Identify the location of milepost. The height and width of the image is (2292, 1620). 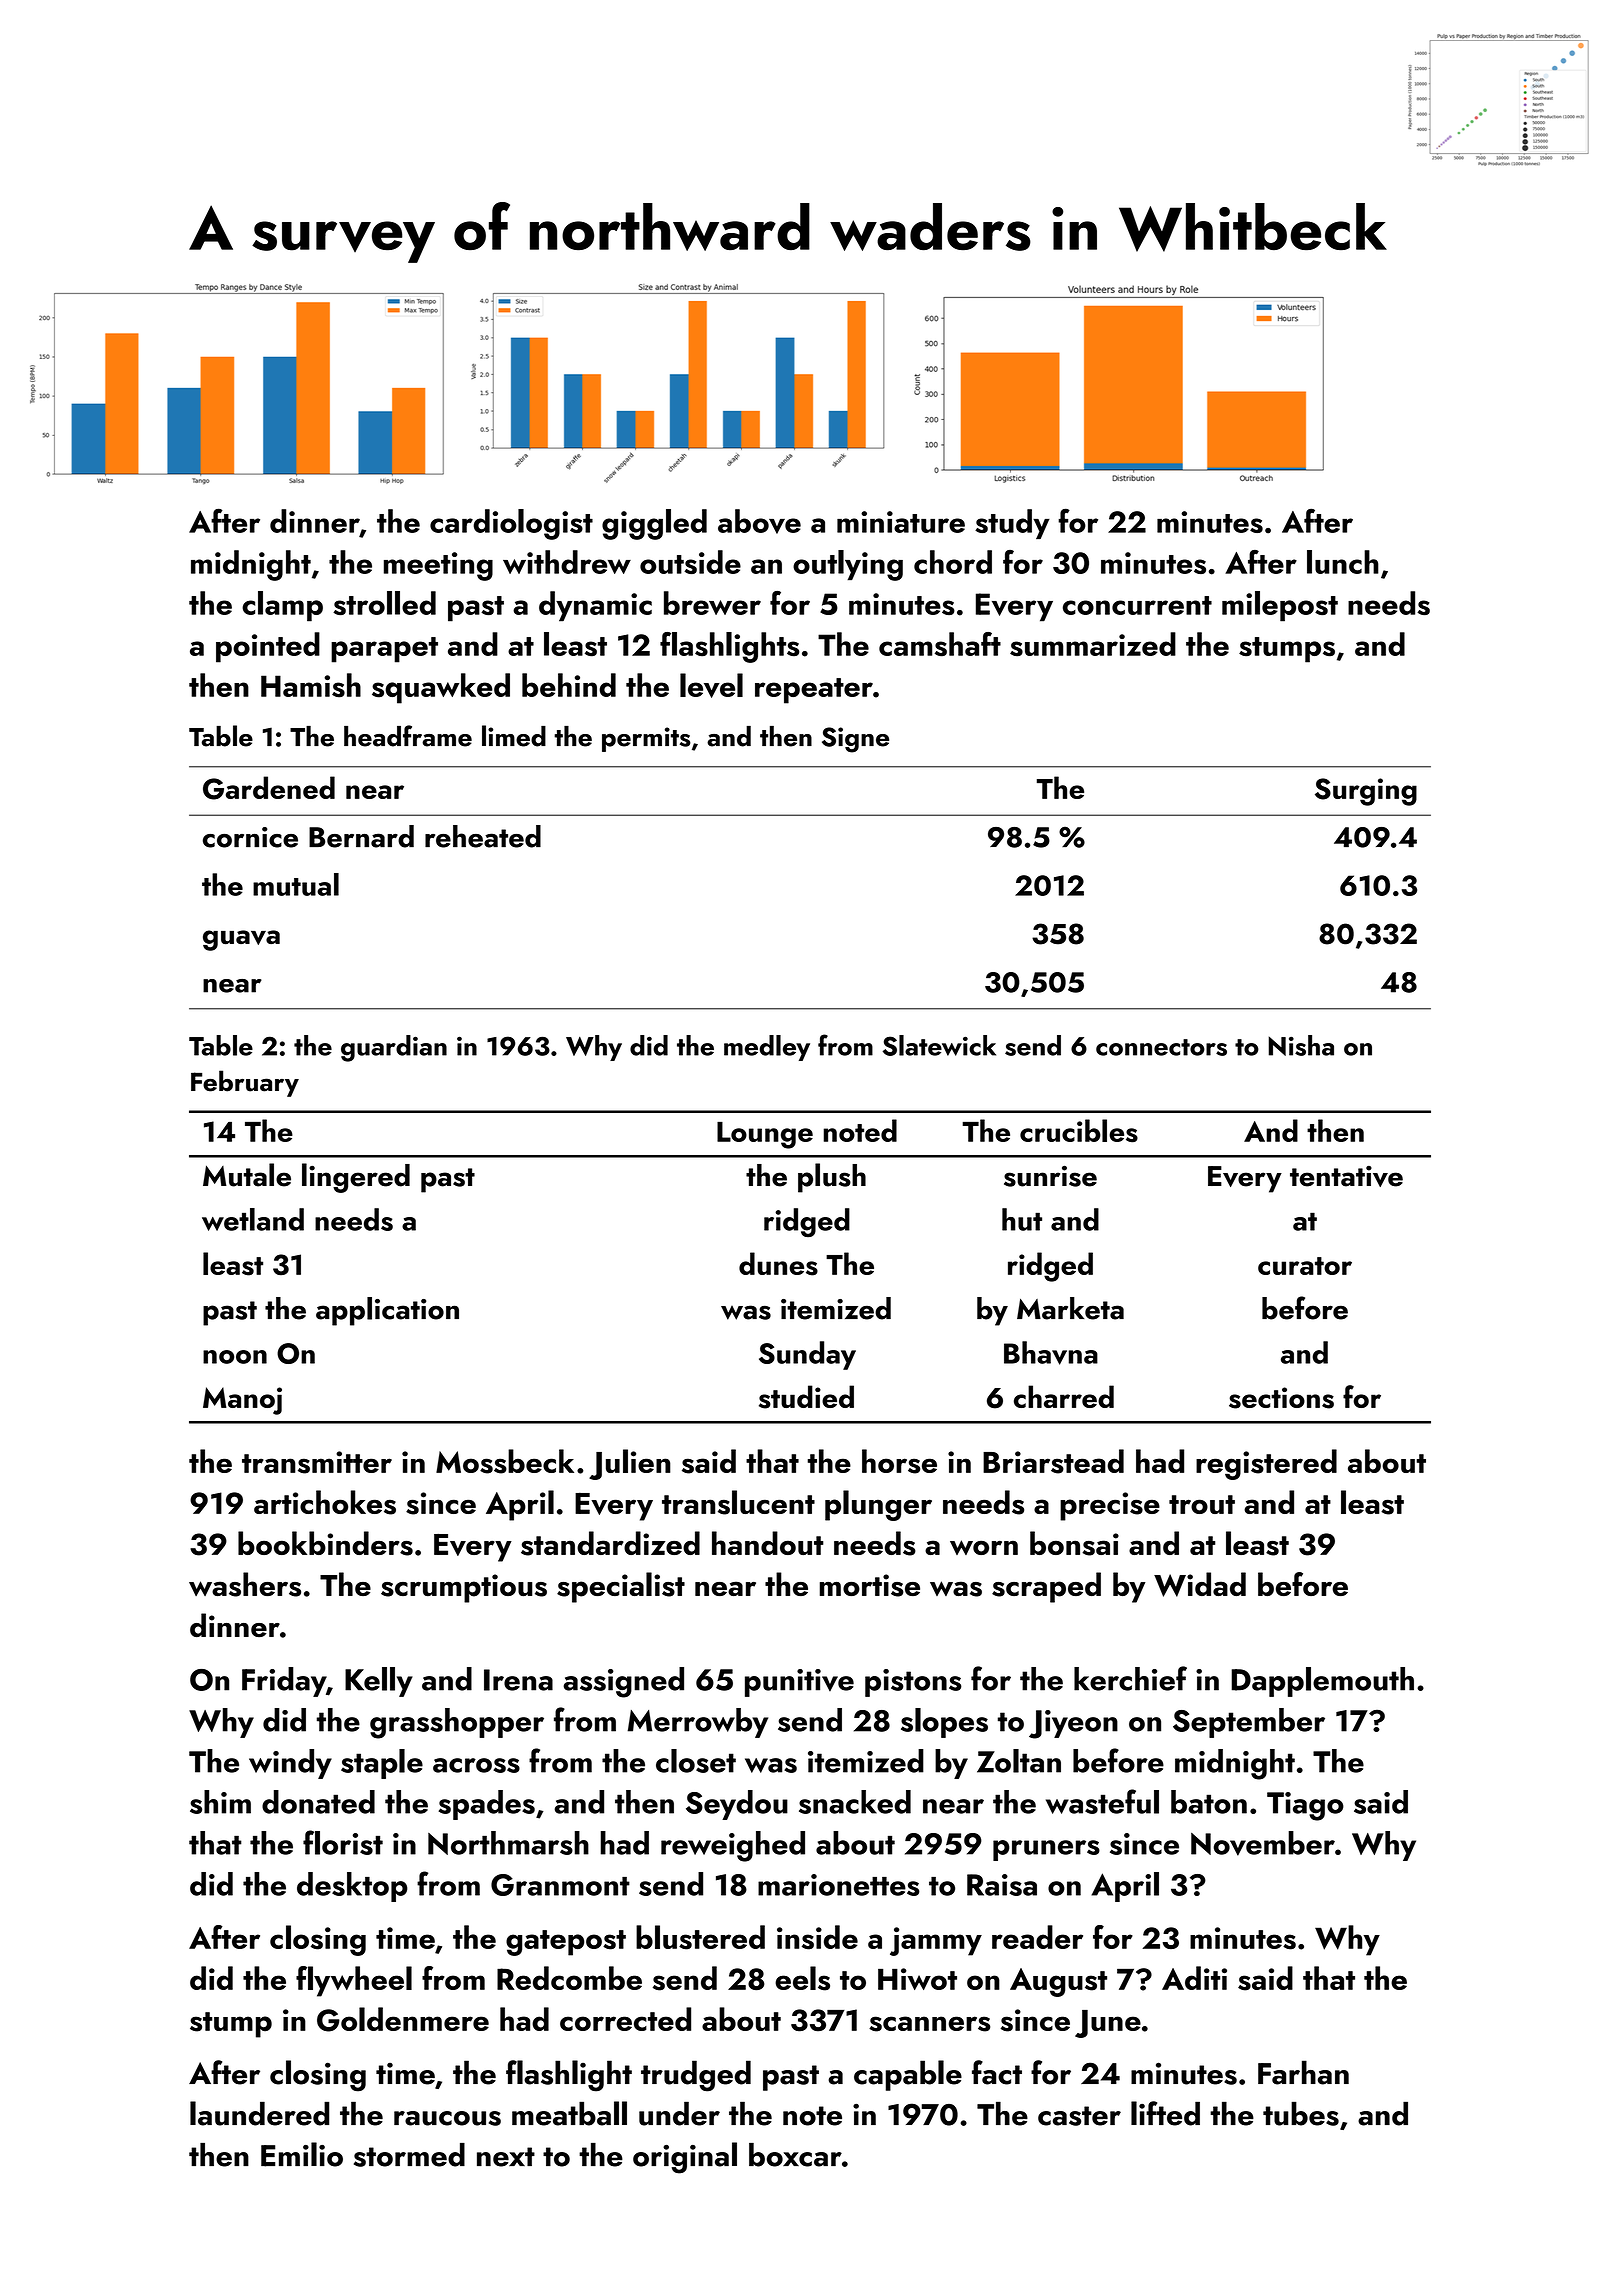
(1280, 606).
